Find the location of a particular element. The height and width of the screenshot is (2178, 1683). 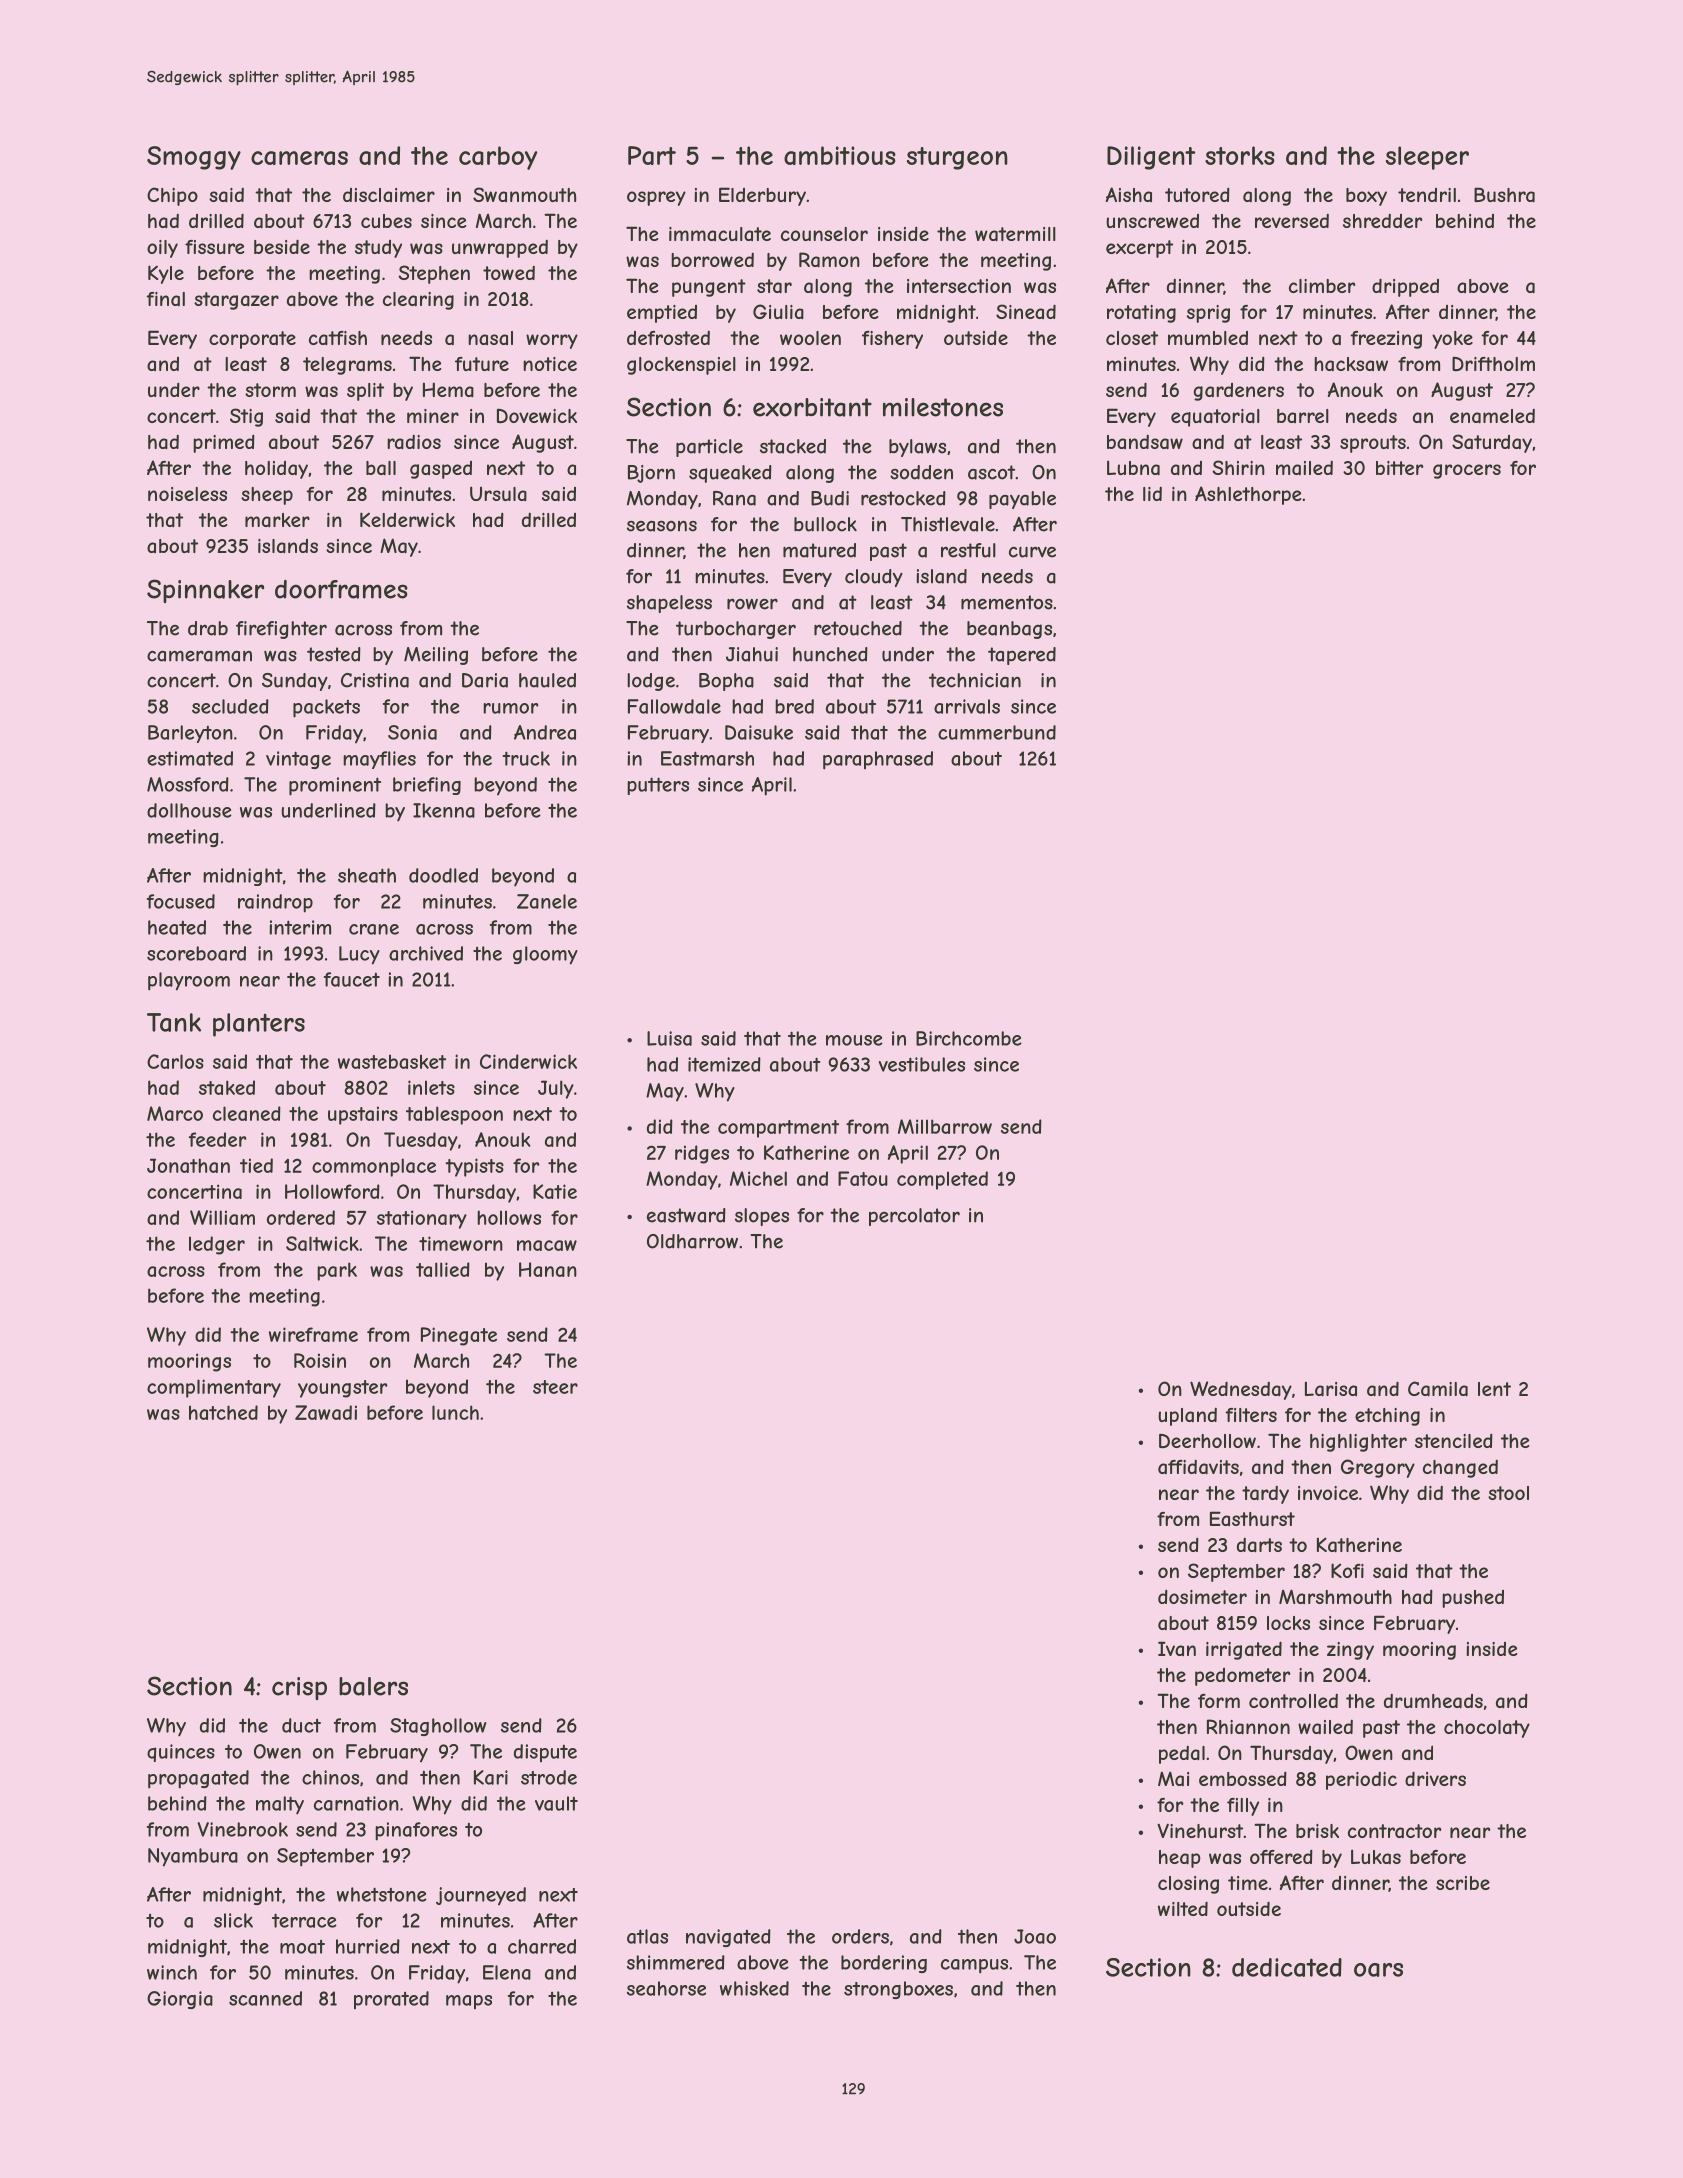

Jonathan is located at coordinates (188, 1165).
